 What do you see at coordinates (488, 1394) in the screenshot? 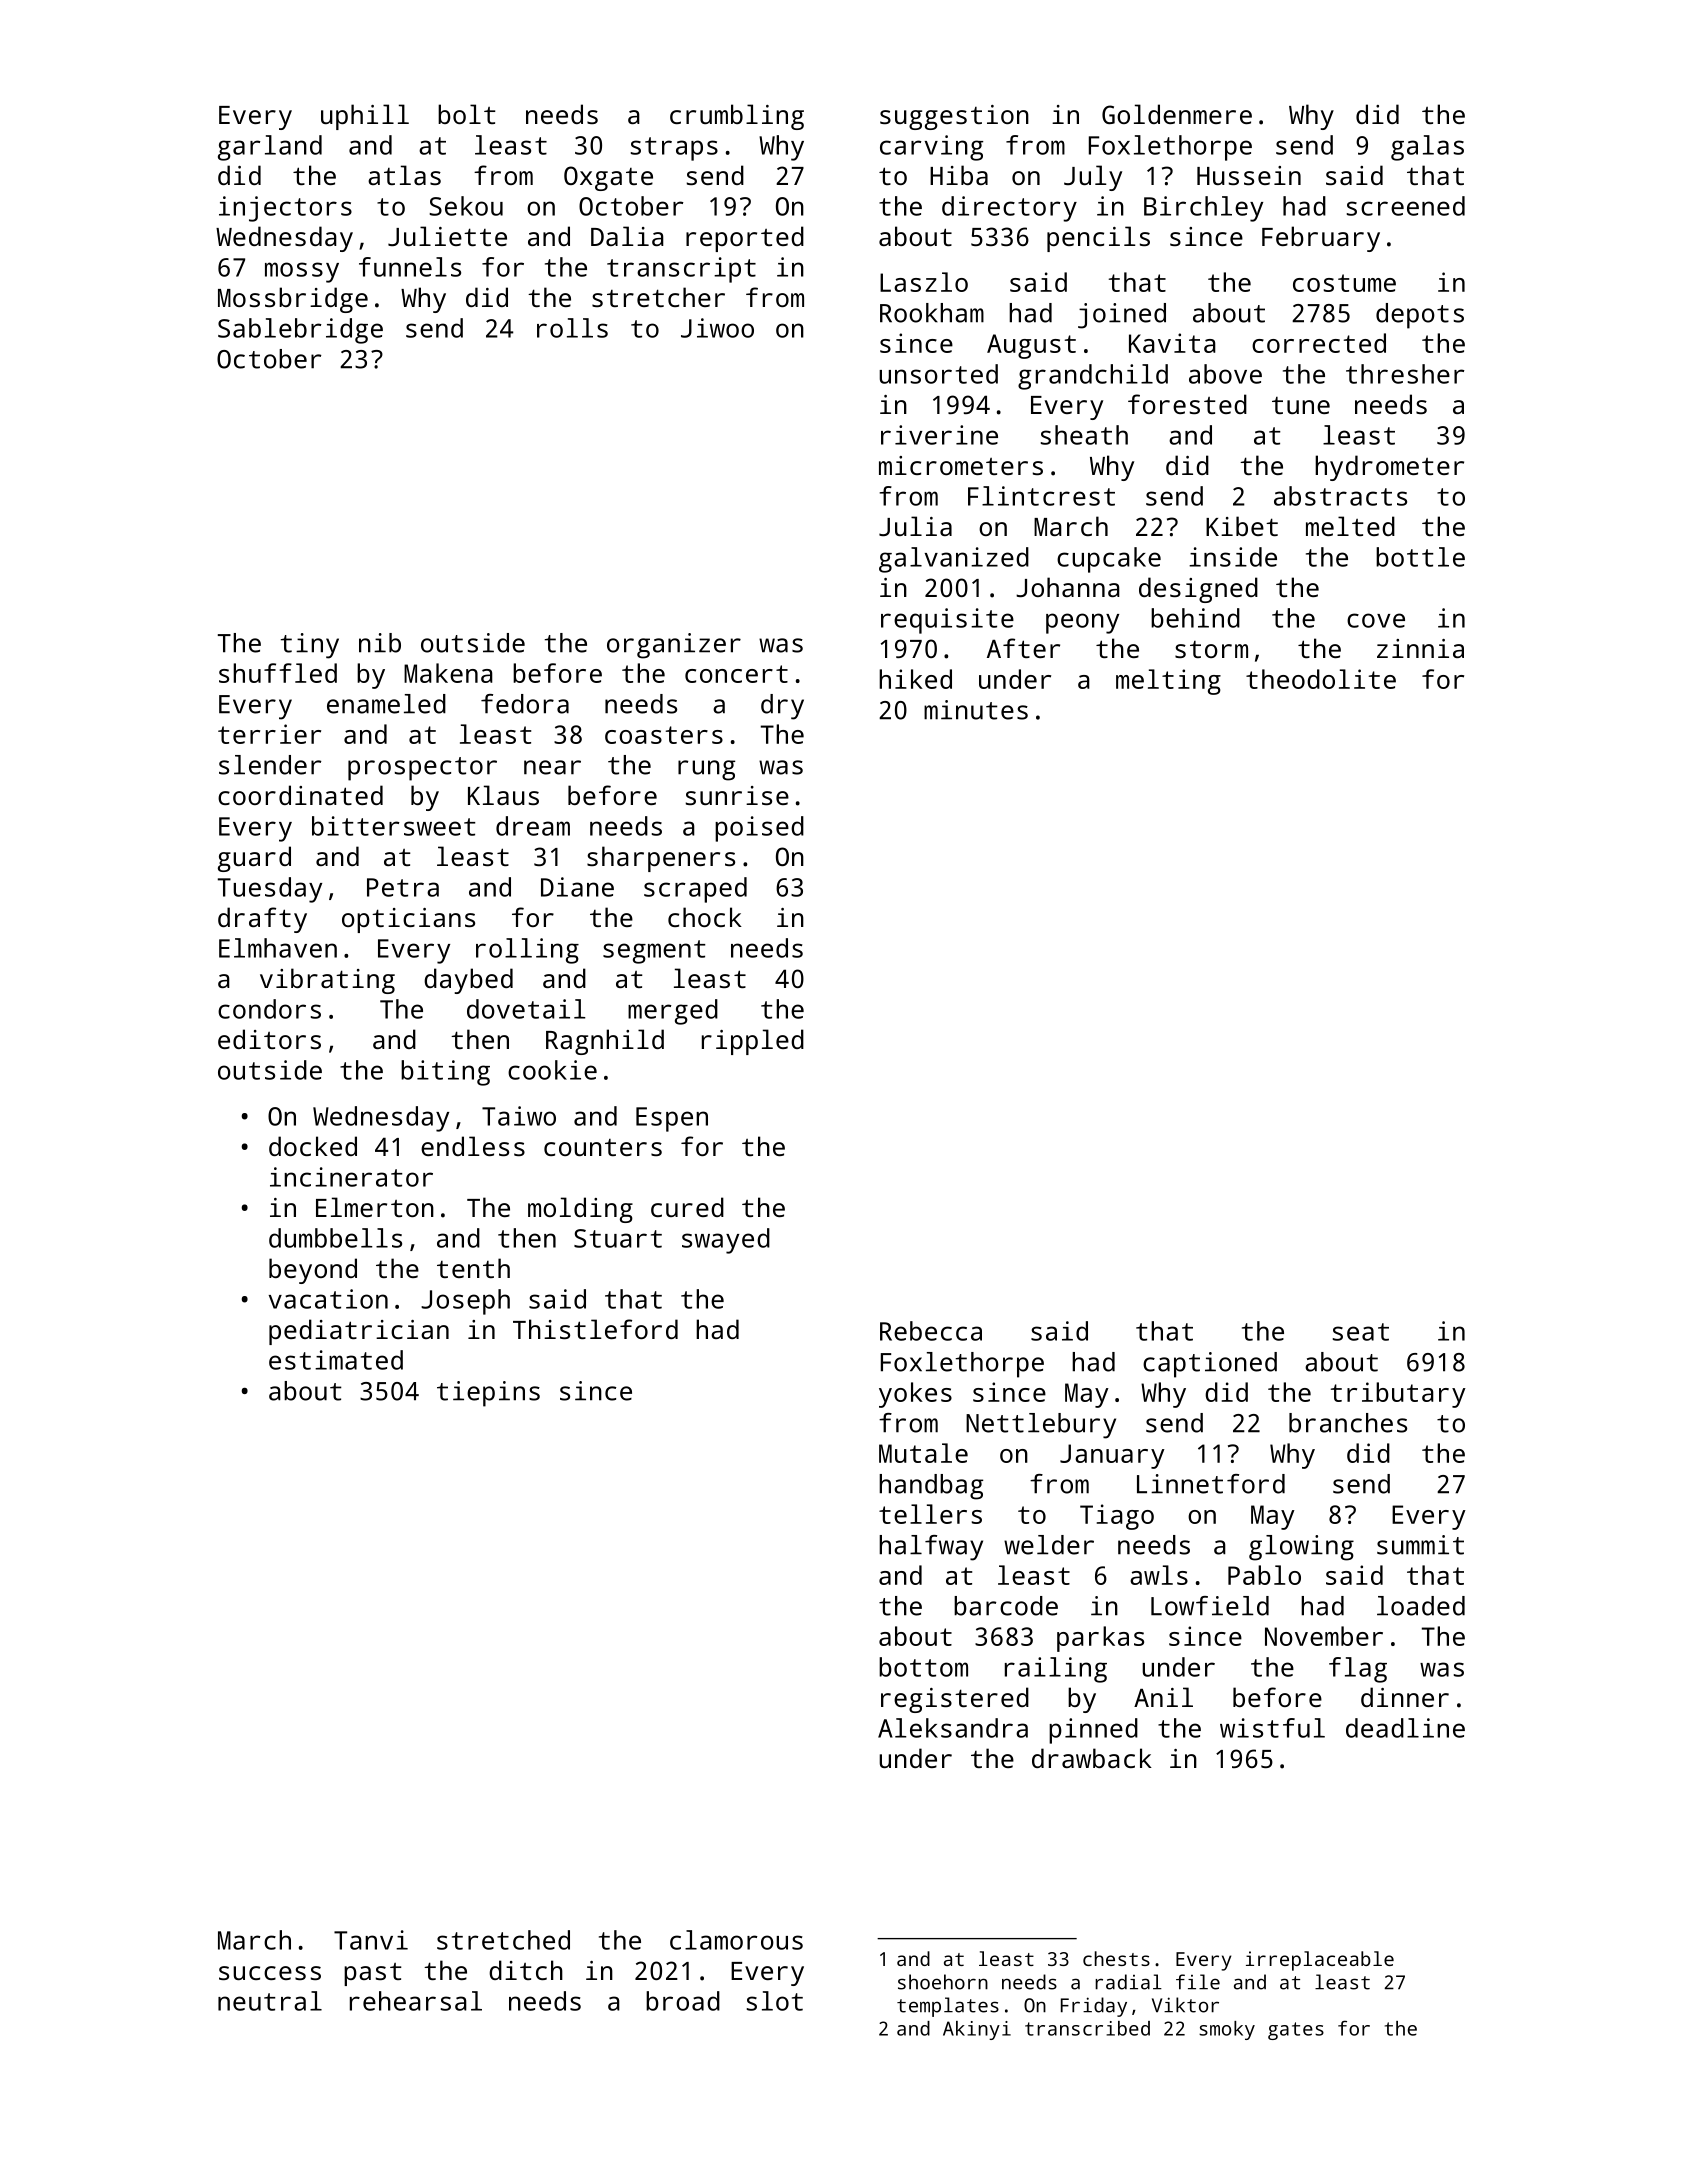
I see `tiepins` at bounding box center [488, 1394].
